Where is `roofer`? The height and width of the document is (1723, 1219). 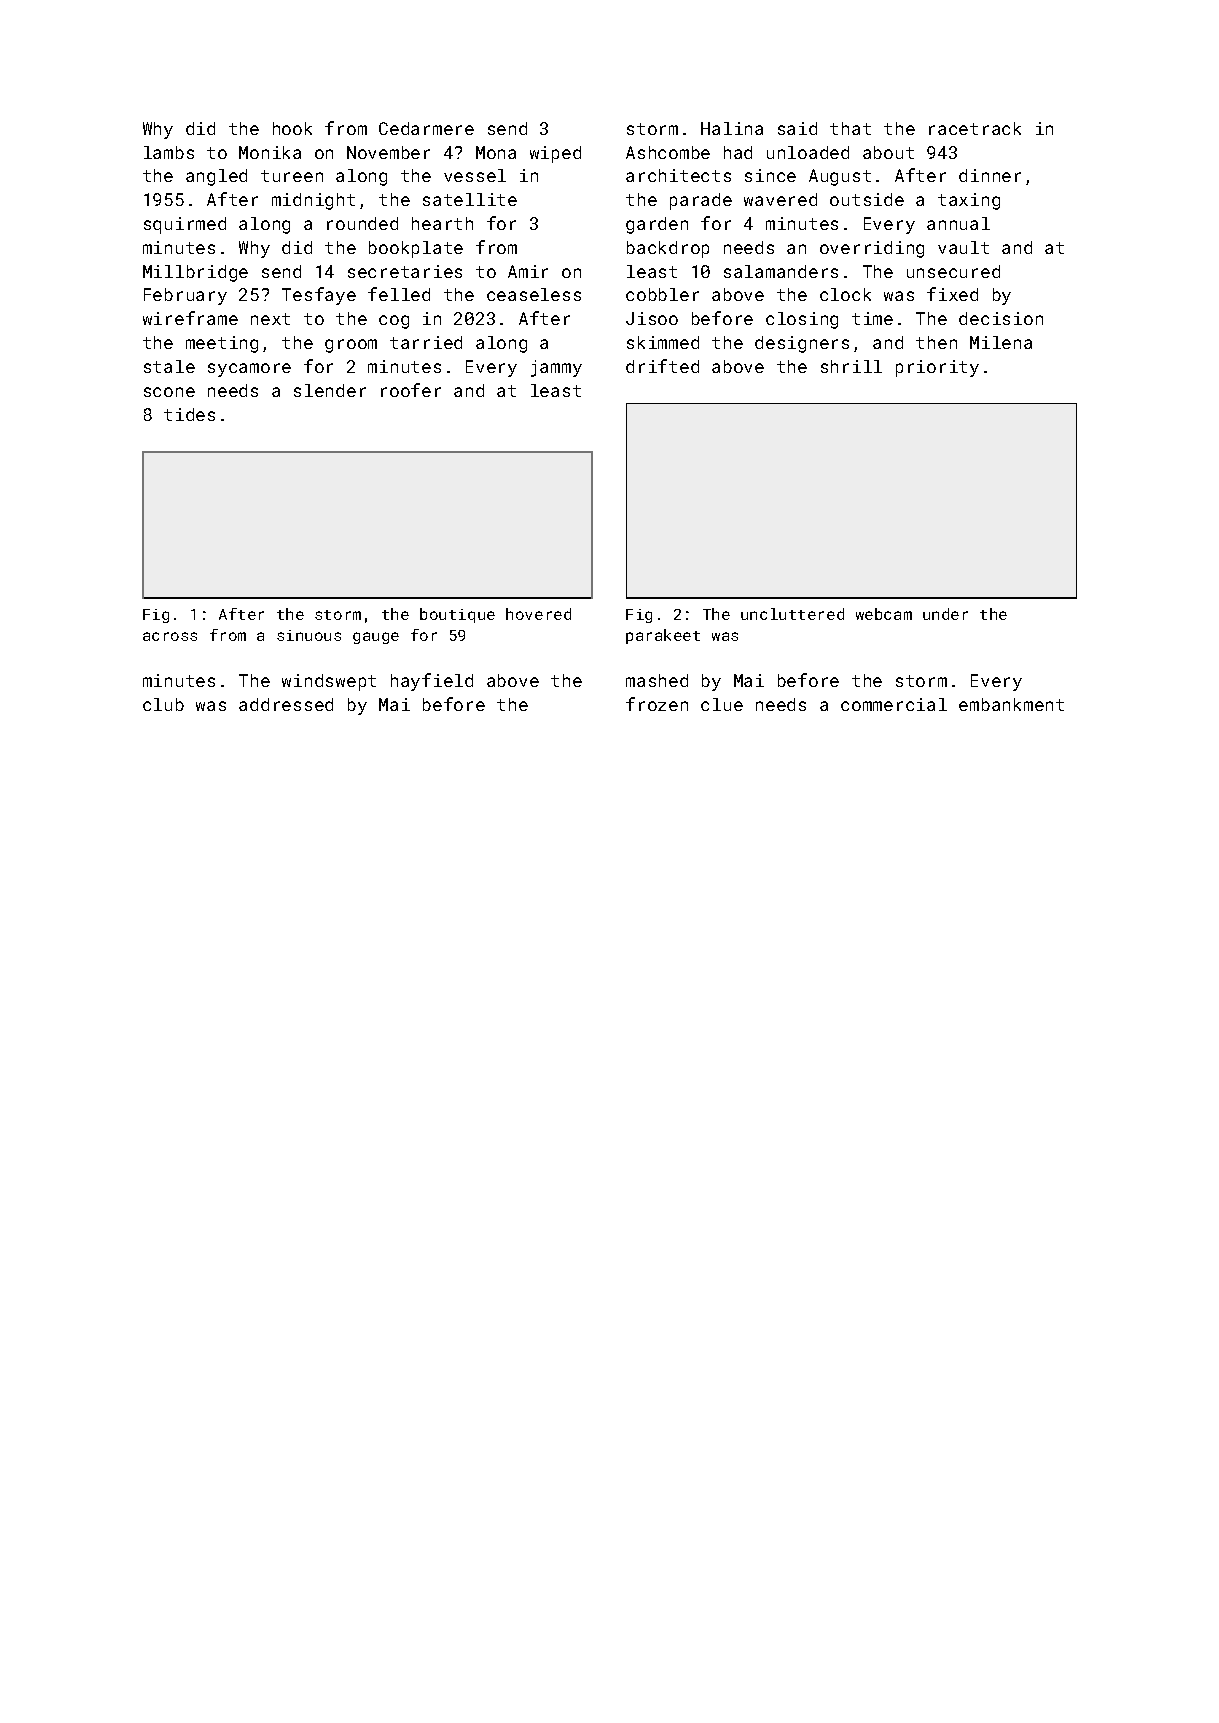 roofer is located at coordinates (411, 390).
